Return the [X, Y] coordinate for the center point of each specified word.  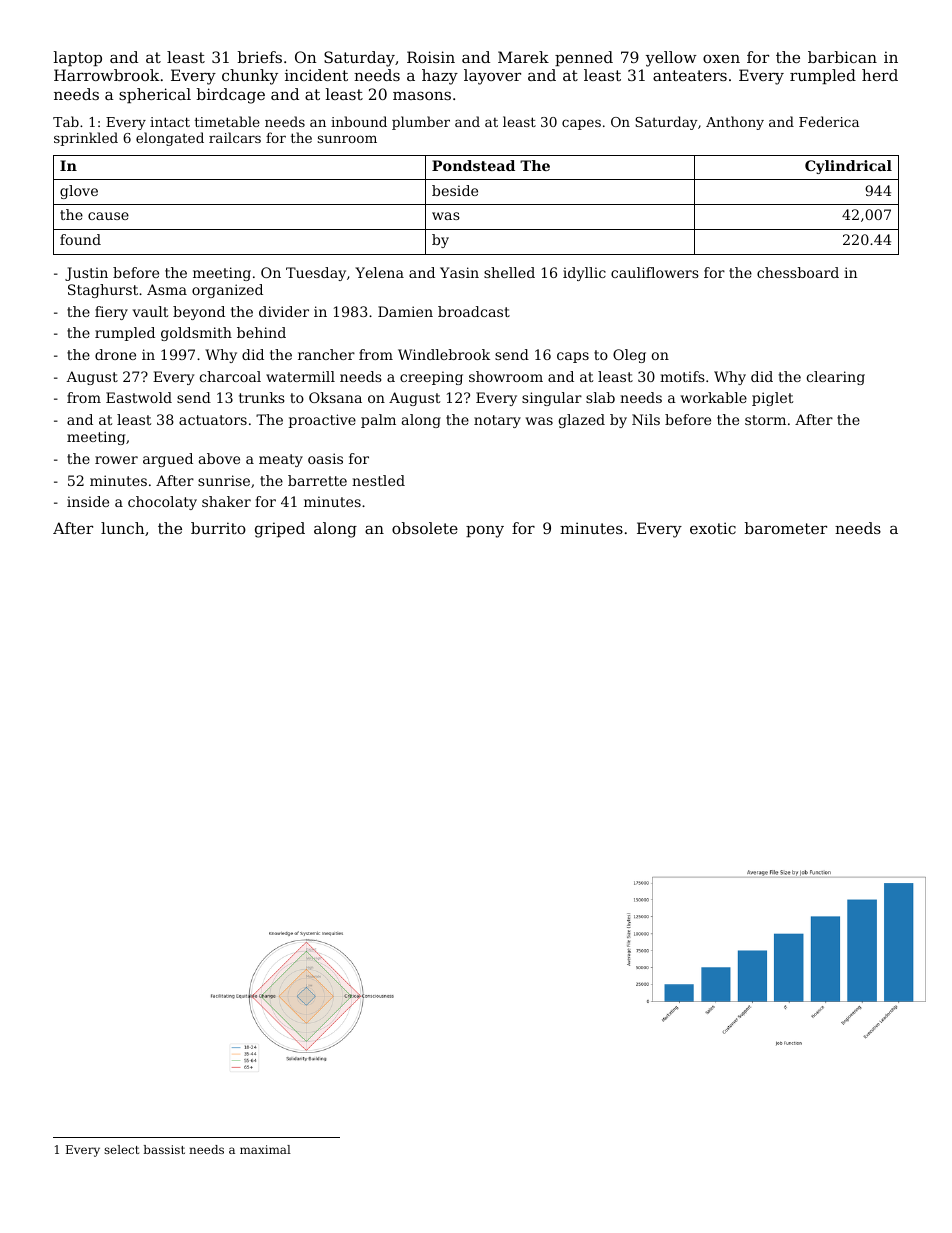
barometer [786, 528]
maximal [265, 1149]
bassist [164, 1149]
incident [316, 75]
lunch [123, 528]
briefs [260, 57]
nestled [378, 480]
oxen [721, 58]
